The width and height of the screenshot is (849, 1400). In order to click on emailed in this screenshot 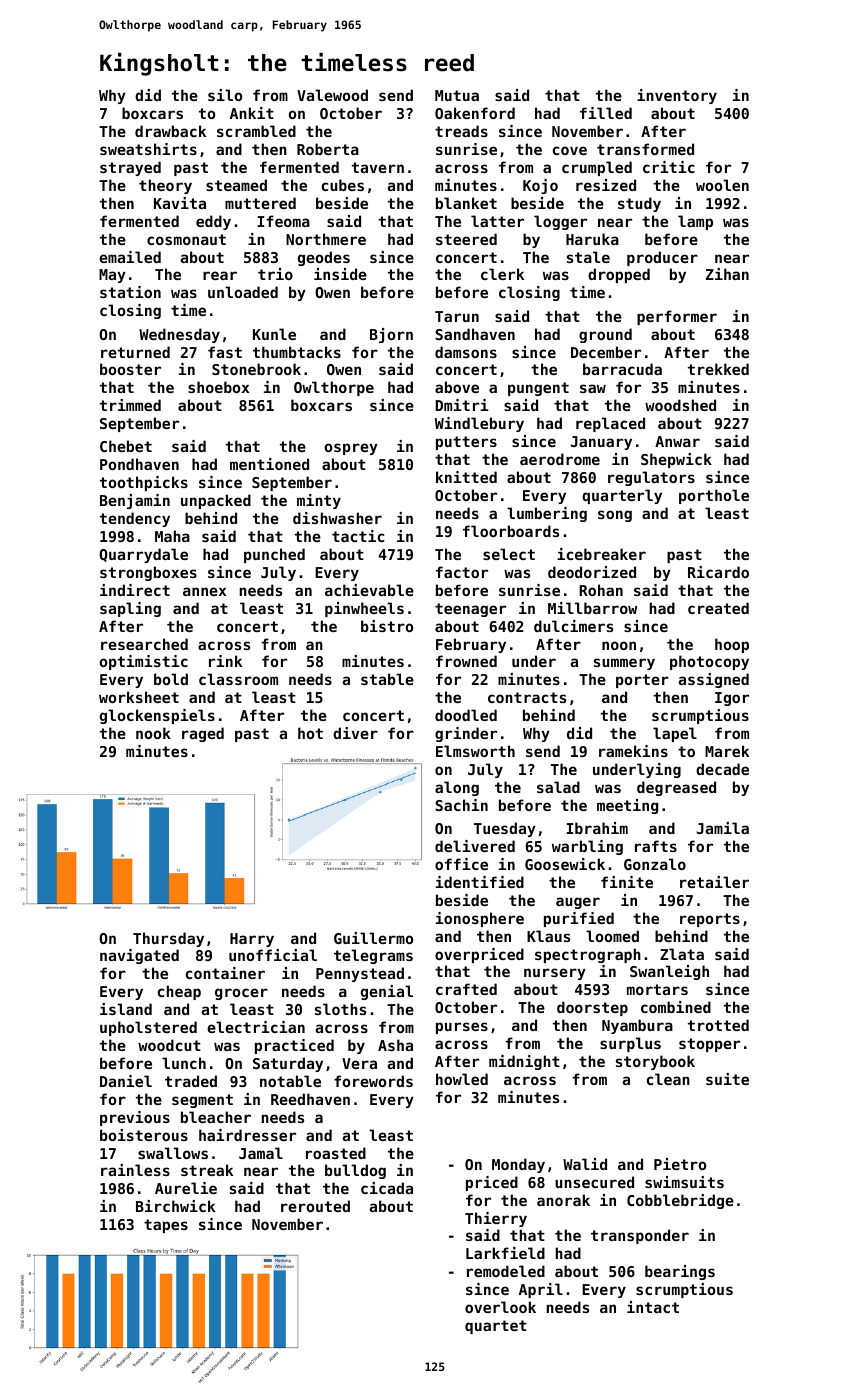, I will do `click(130, 257)`.
